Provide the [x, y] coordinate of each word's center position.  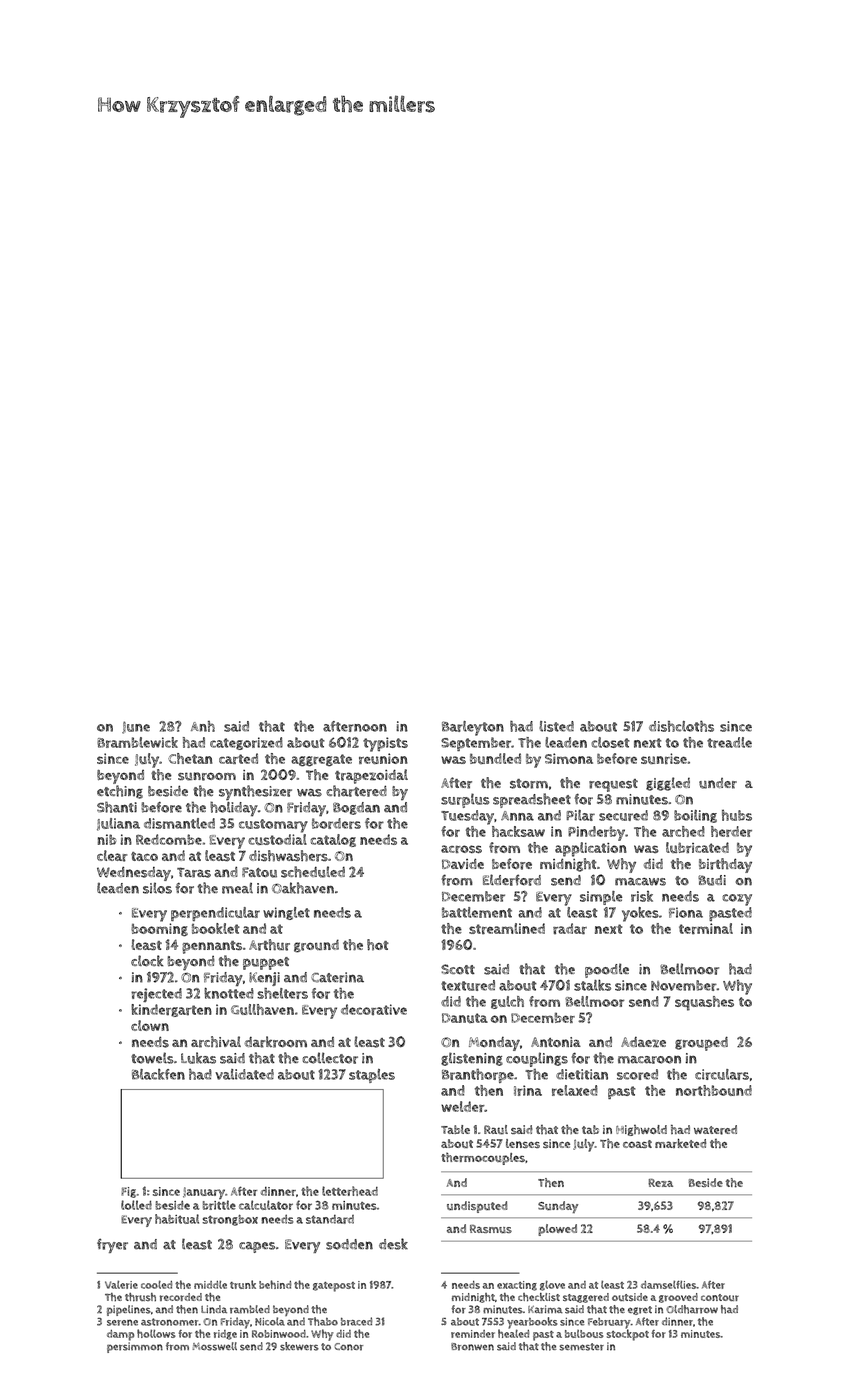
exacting [517, 1286]
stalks [592, 985]
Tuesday [467, 817]
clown [150, 1025]
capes [257, 1247]
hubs [737, 815]
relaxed [575, 1090]
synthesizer [255, 792]
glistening [472, 1059]
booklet [216, 928]
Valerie [121, 1284]
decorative [374, 1010]
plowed [557, 1230]
